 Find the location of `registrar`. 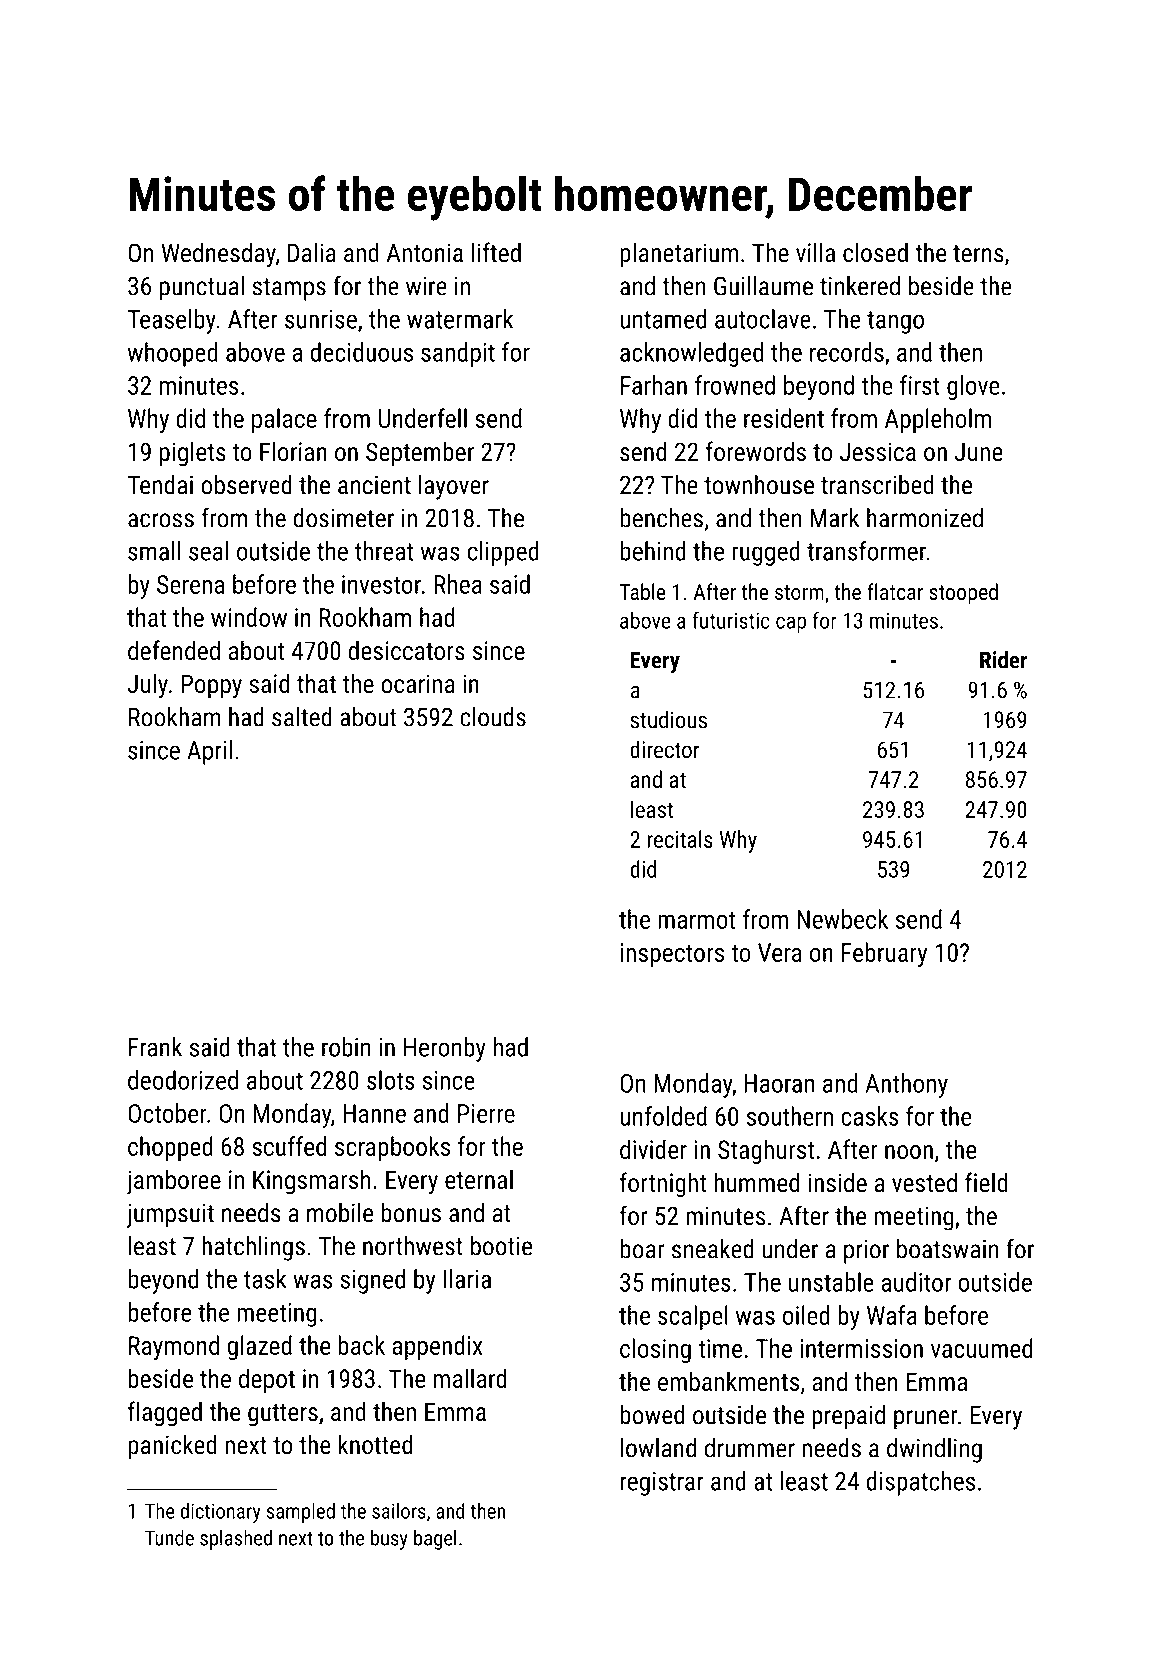

registrar is located at coordinates (662, 1484).
